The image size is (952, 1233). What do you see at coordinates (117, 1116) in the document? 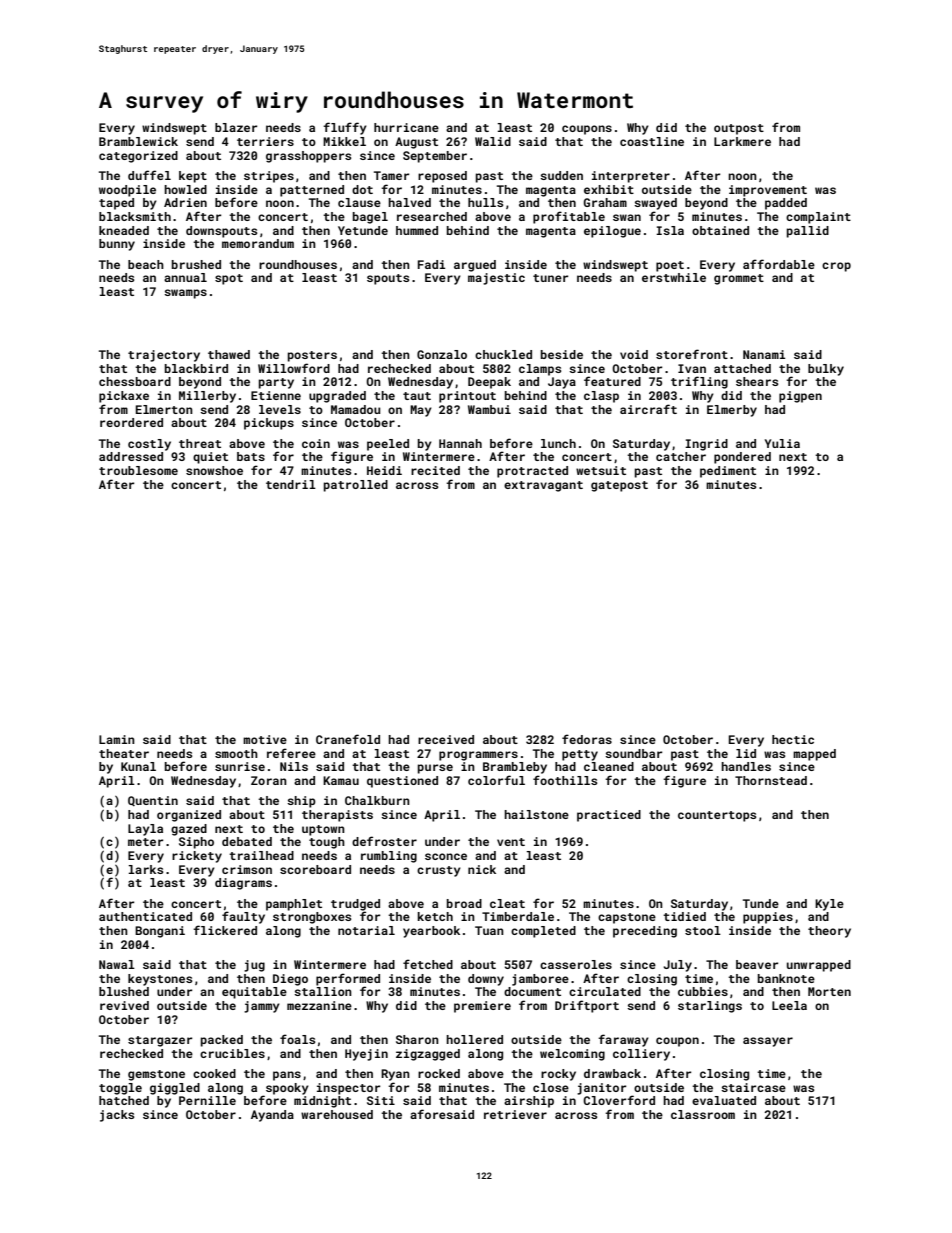
I see `jacks` at bounding box center [117, 1116].
